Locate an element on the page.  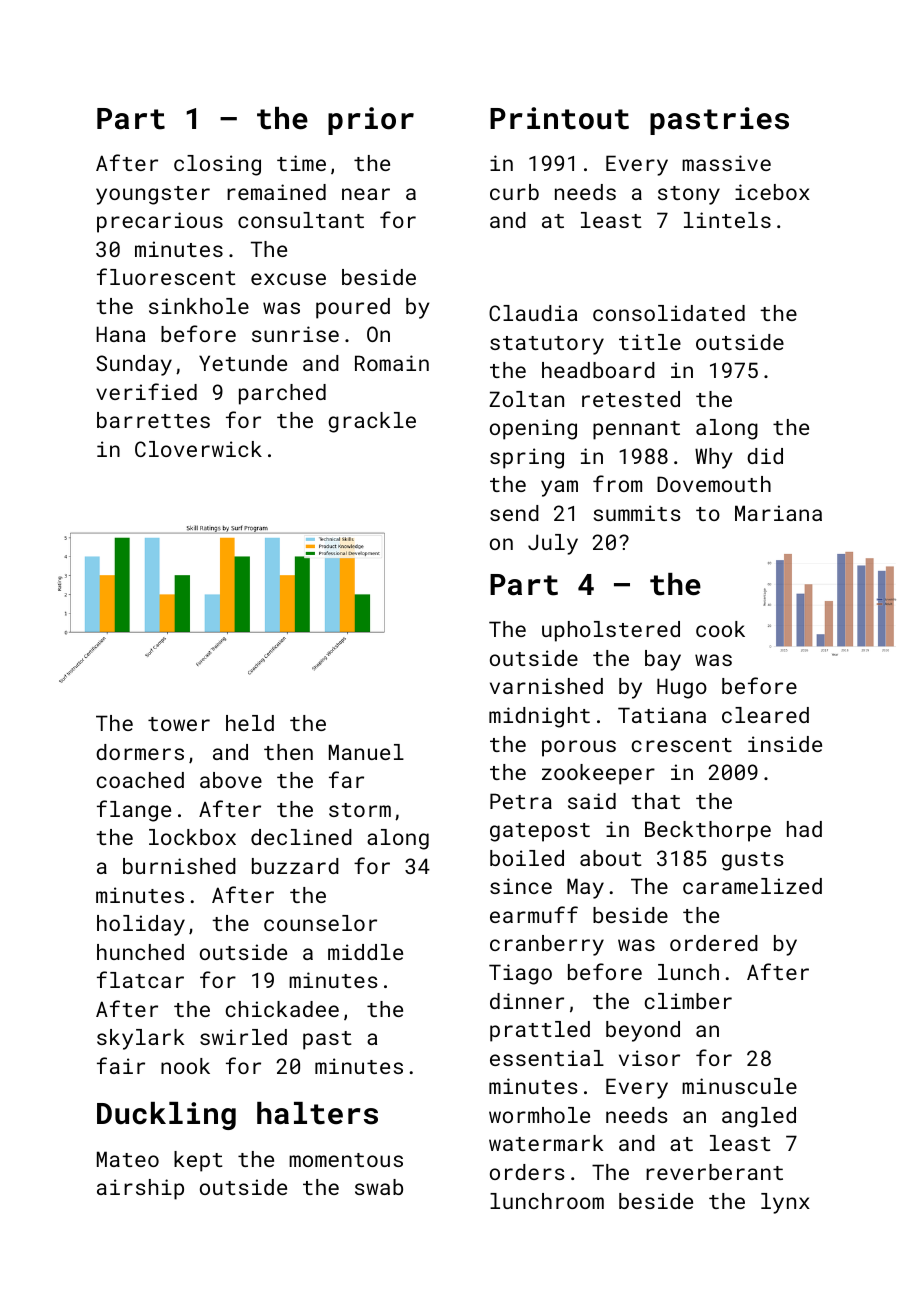
Romain is located at coordinates (392, 363).
